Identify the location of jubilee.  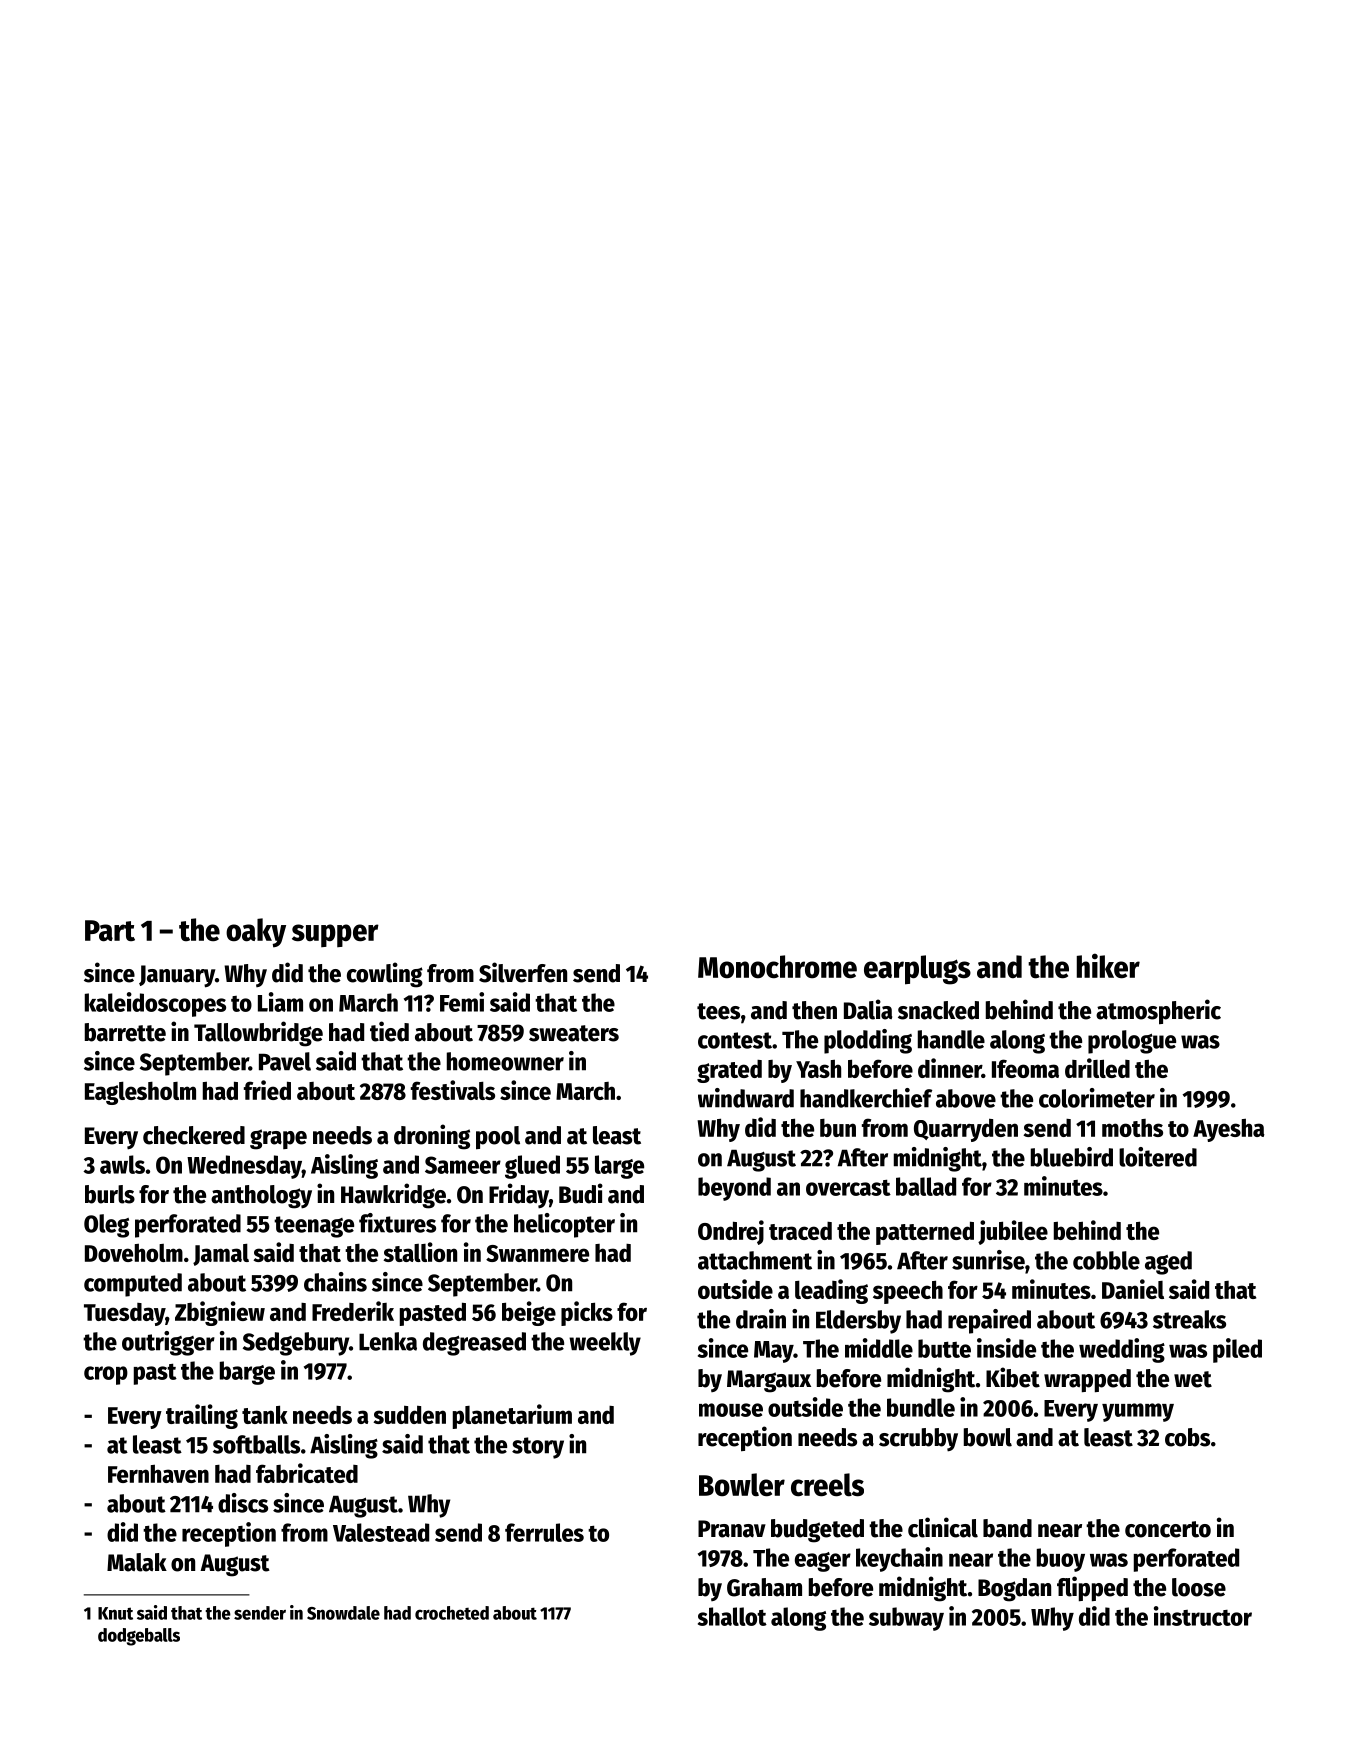
(1013, 1232).
